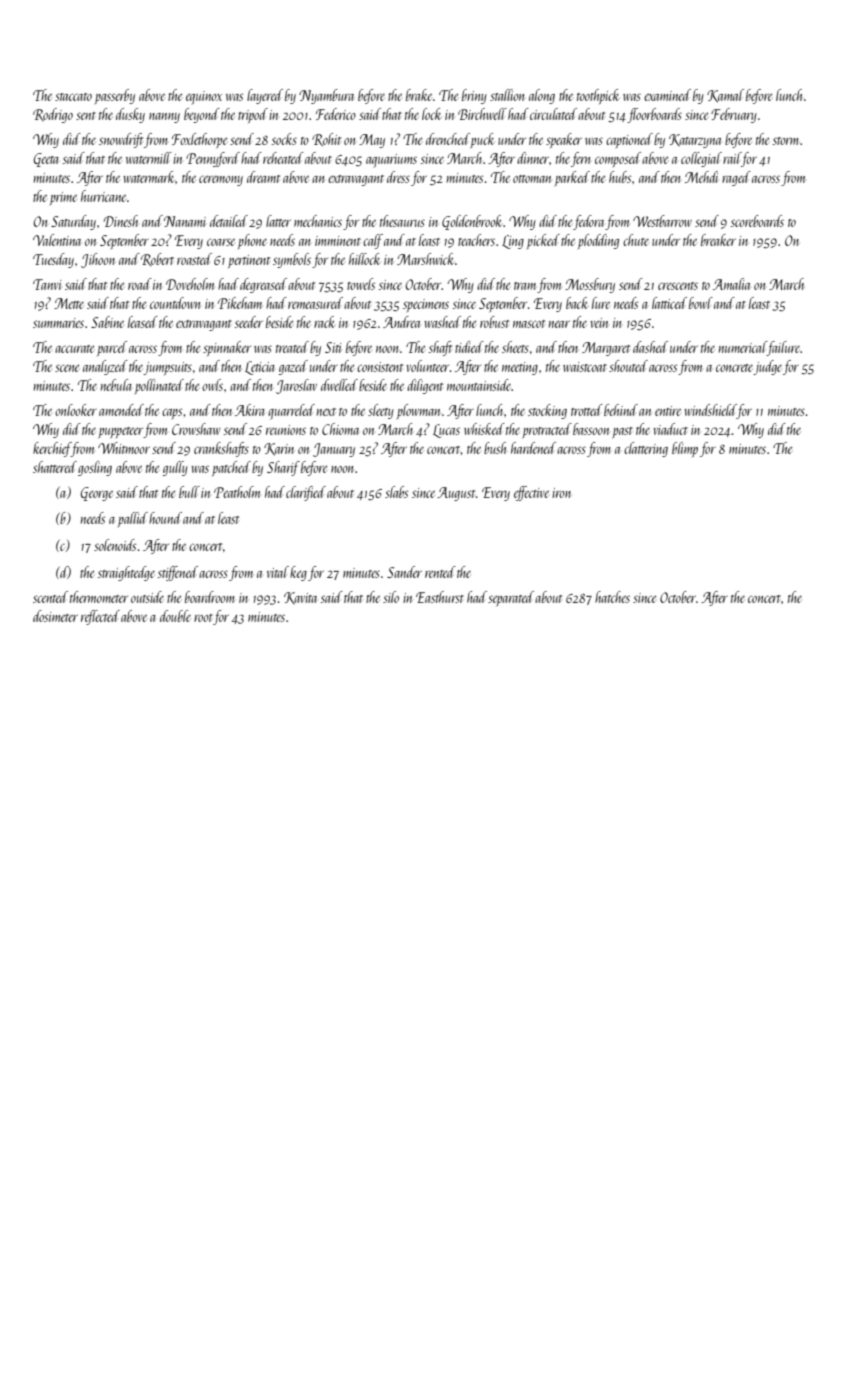  What do you see at coordinates (479, 385) in the page?
I see `mountainside` at bounding box center [479, 385].
